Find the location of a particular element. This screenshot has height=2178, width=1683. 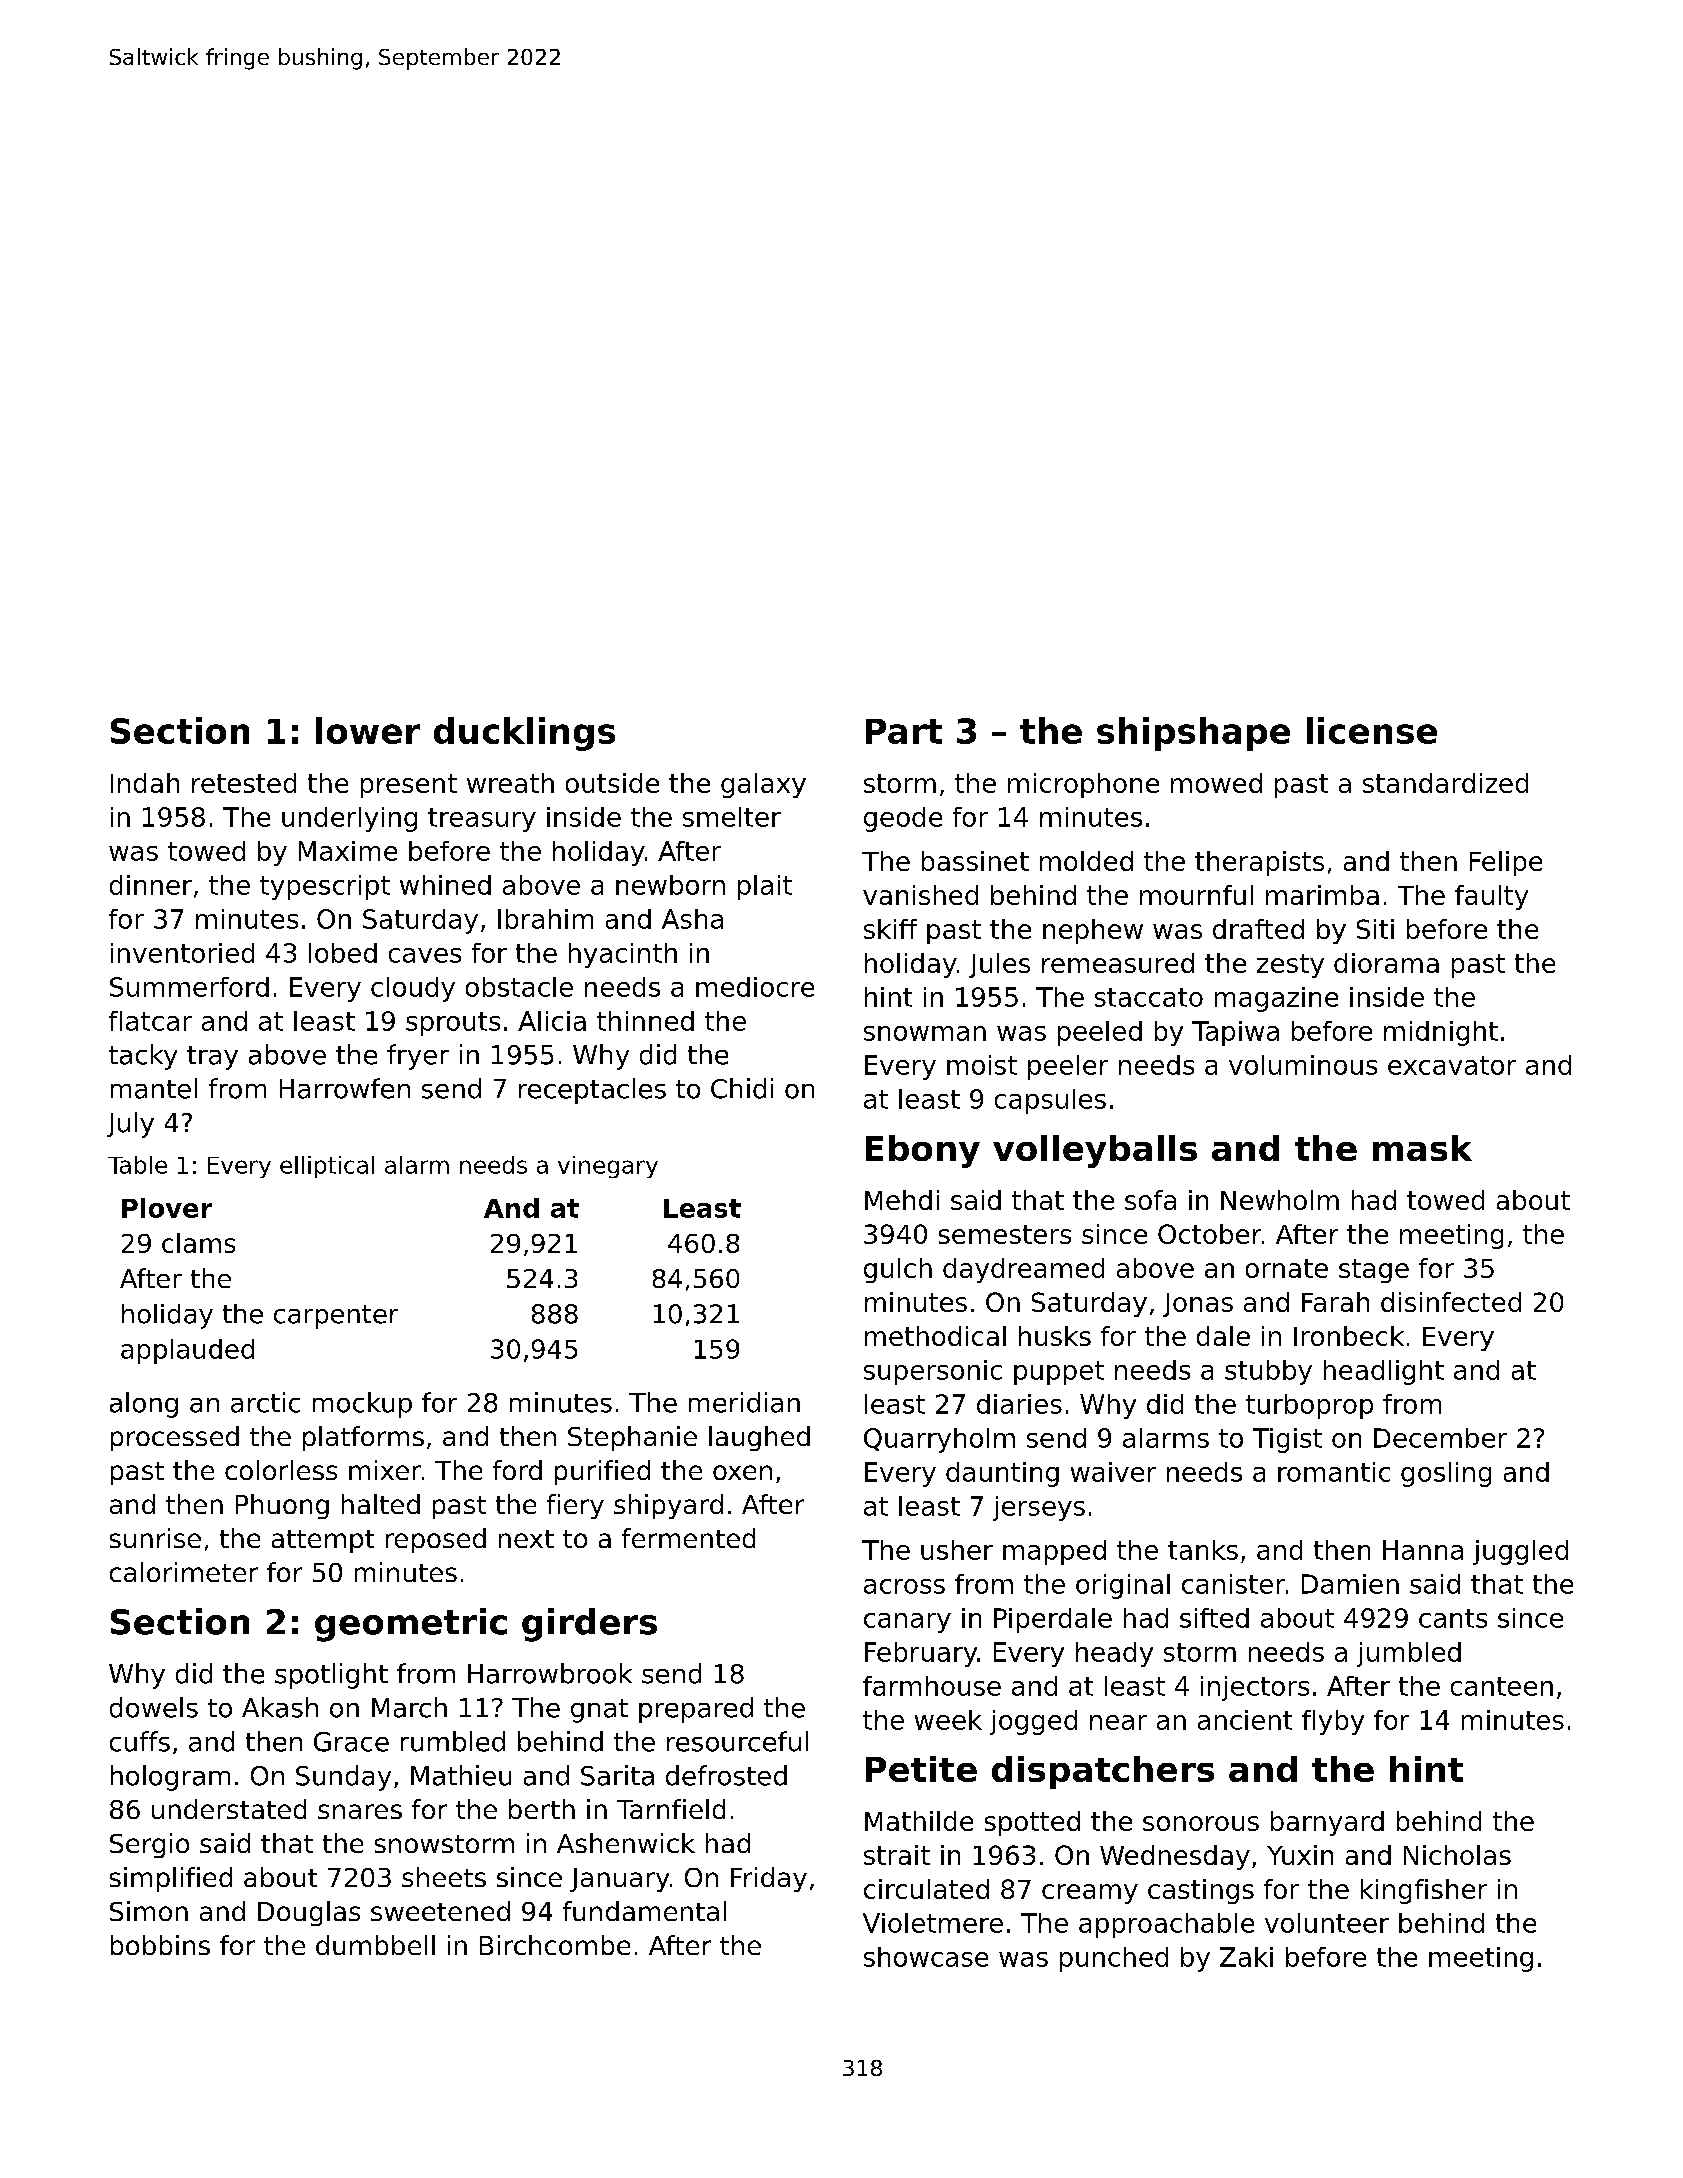

July is located at coordinates (130, 1125).
